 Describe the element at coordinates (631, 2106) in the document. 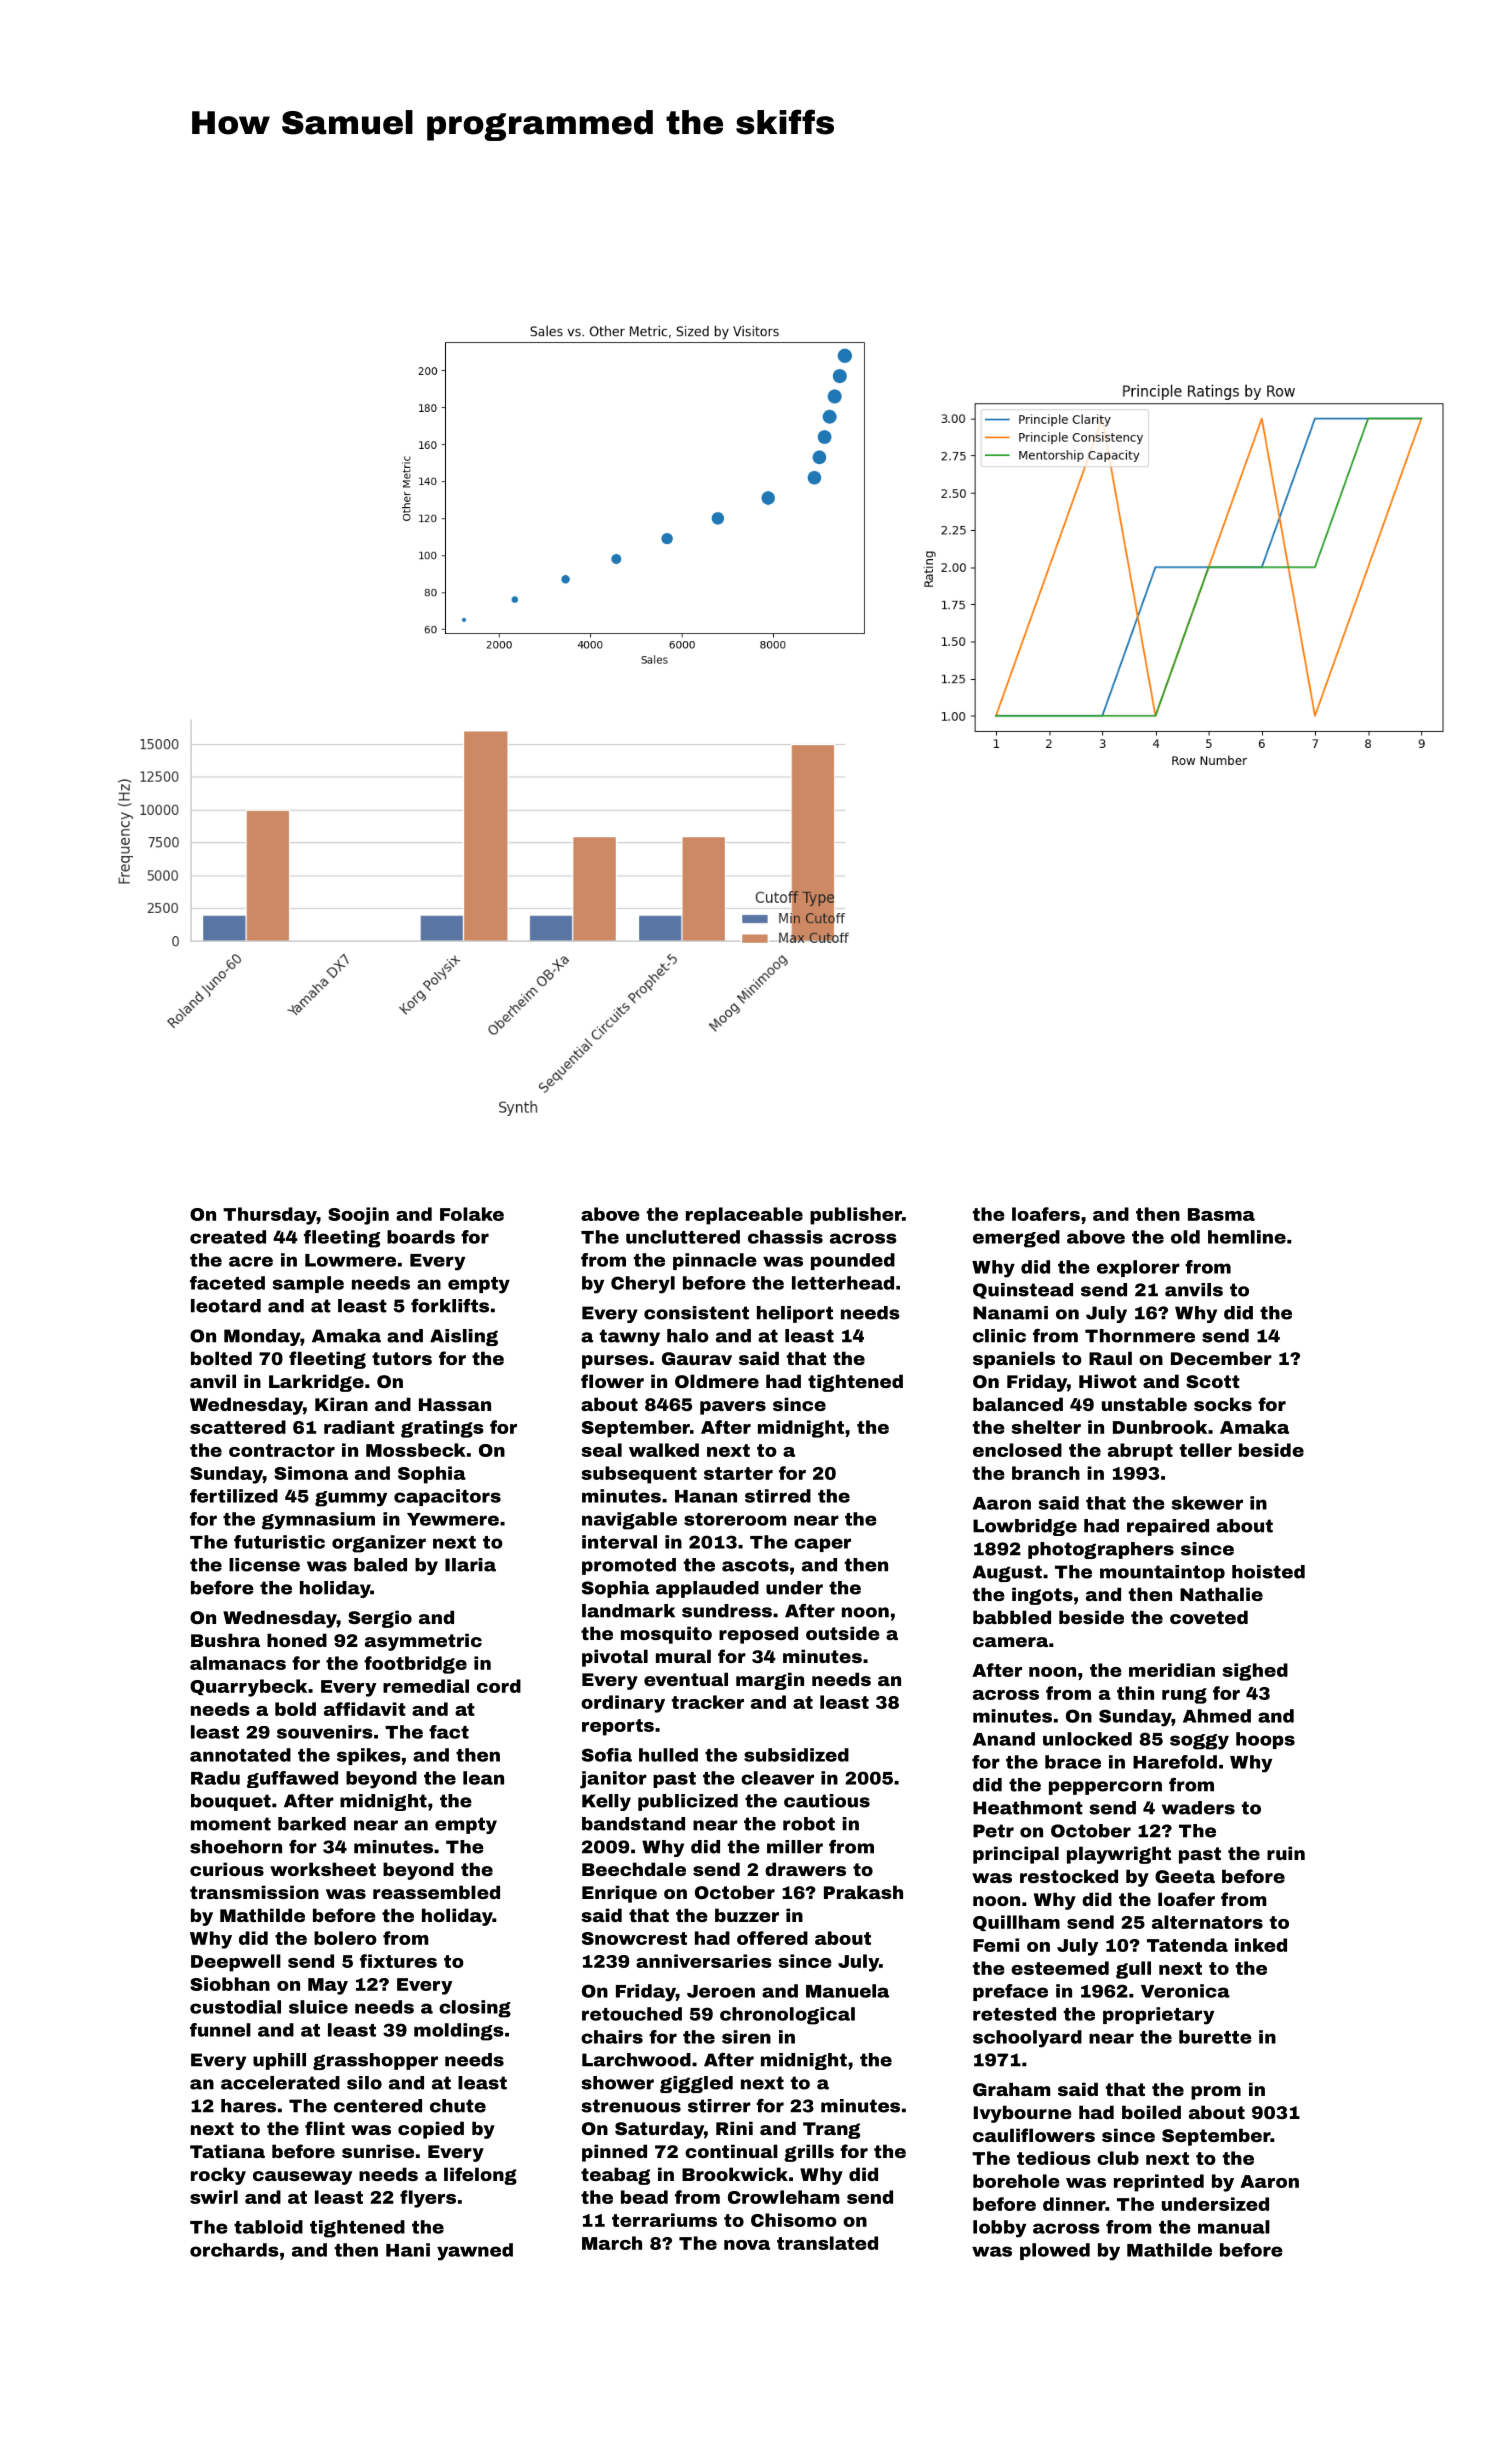

I see `strenuous` at that location.
